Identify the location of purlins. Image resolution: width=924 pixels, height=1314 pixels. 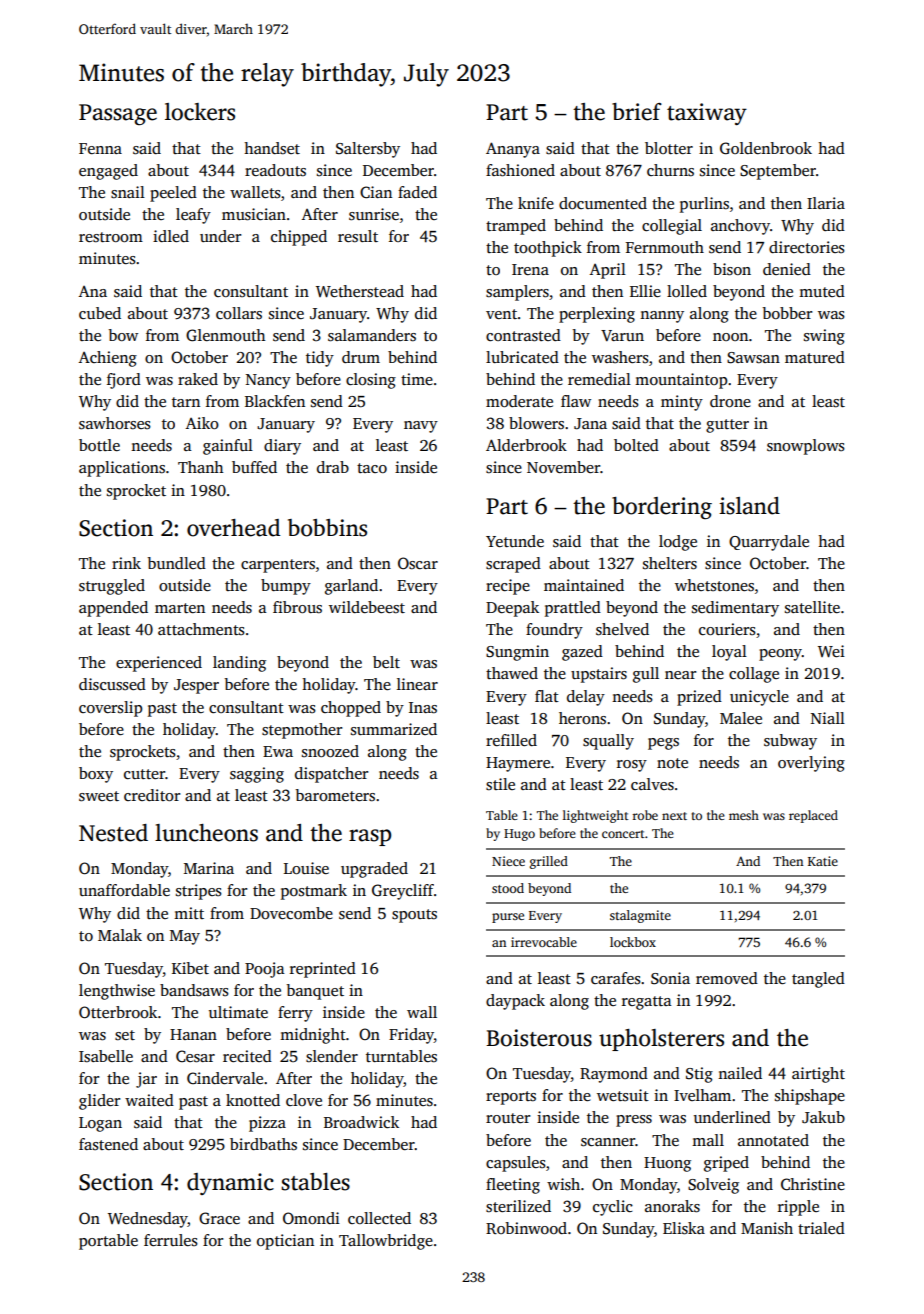
(704, 205).
